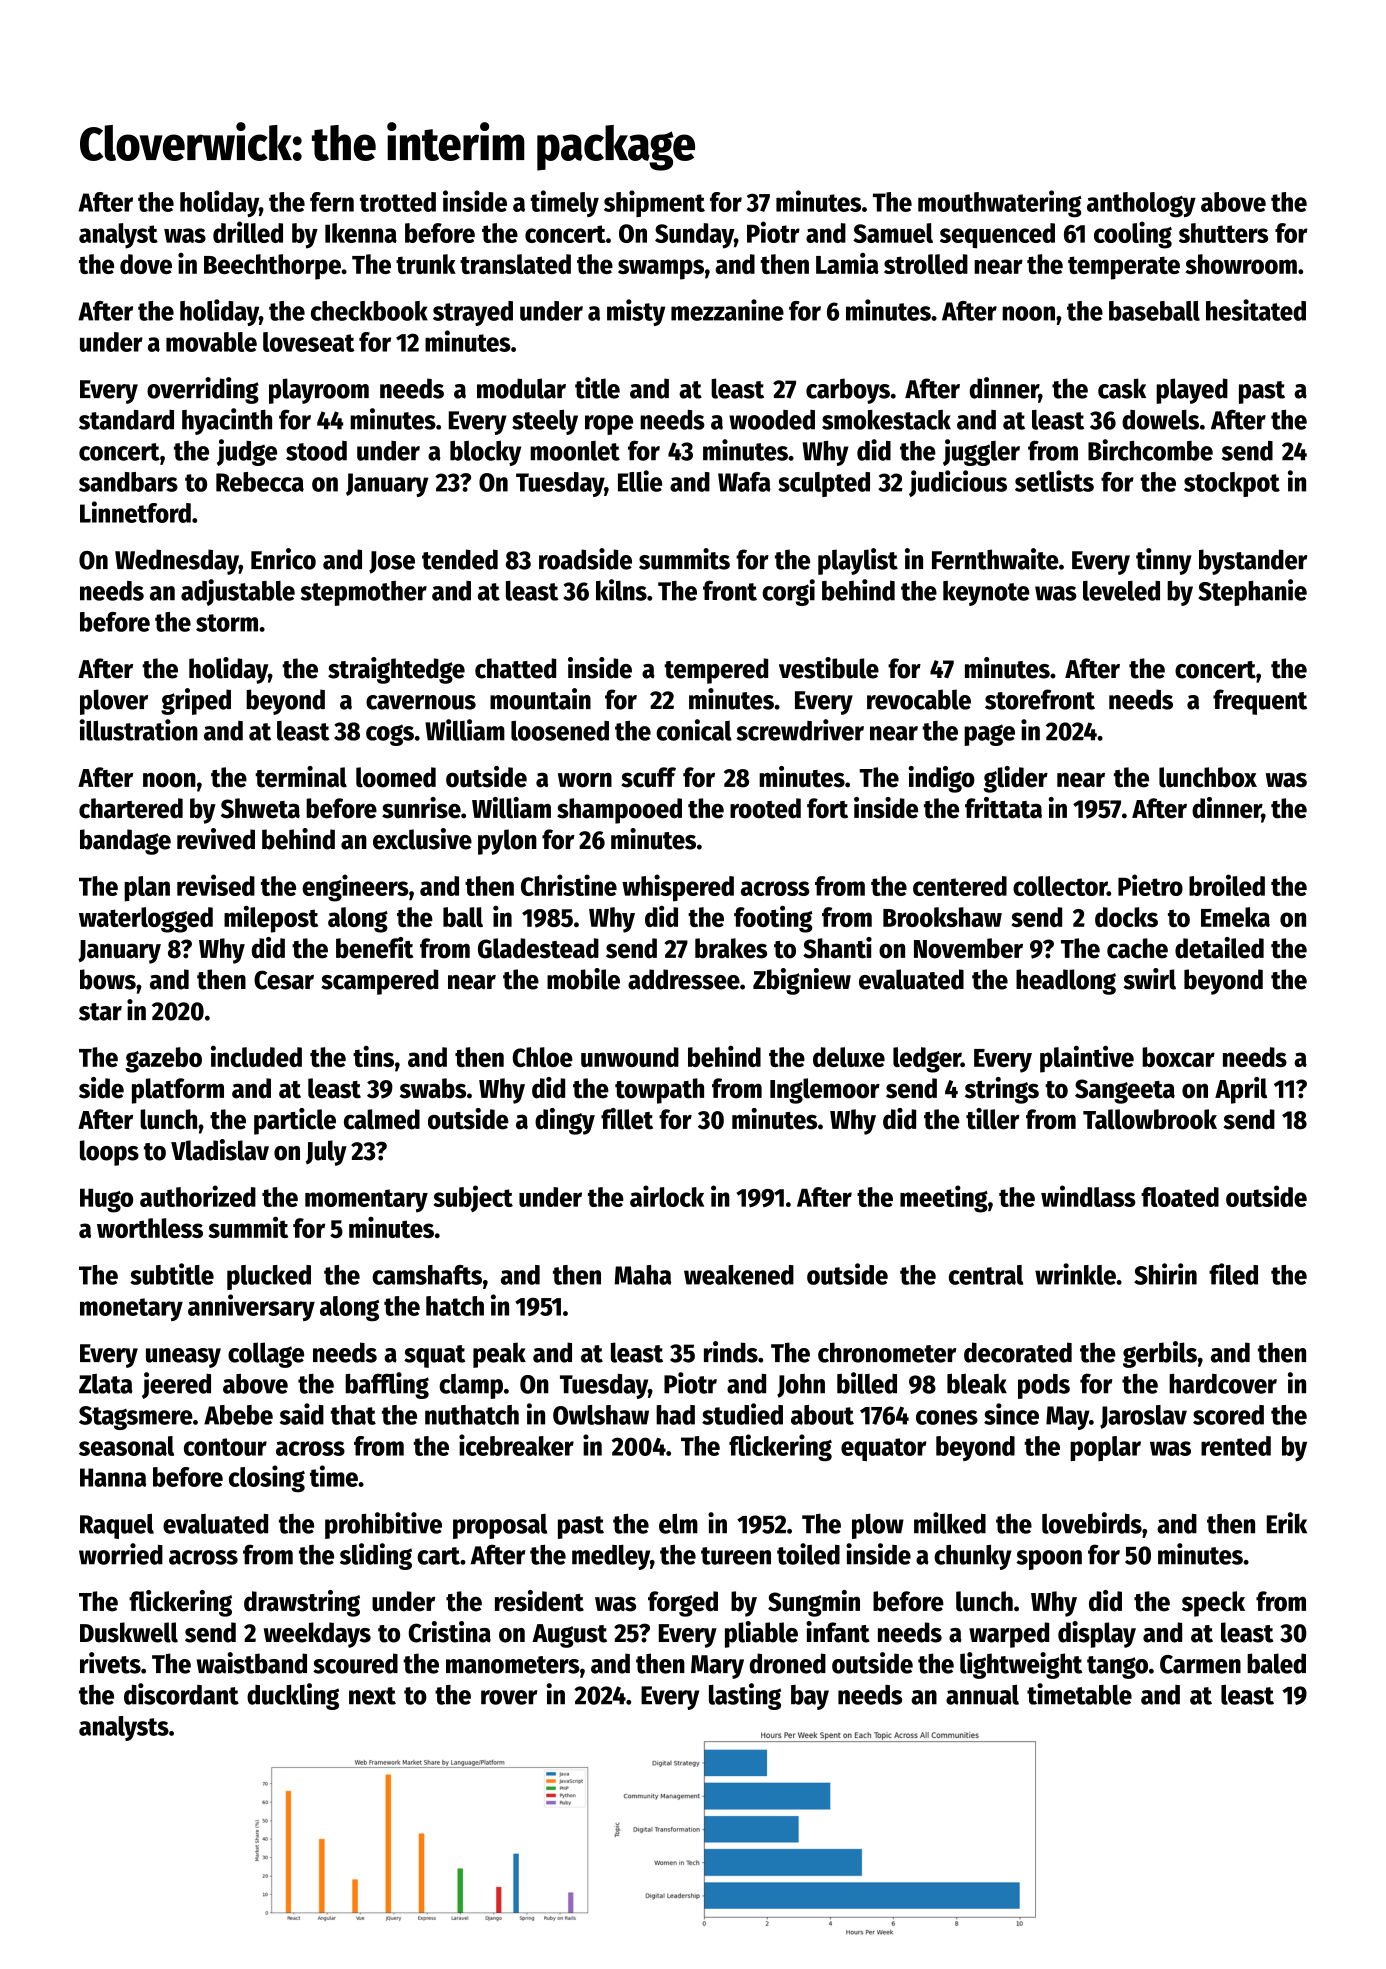 This screenshot has height=1969, width=1386. What do you see at coordinates (248, 232) in the screenshot?
I see `drilled` at bounding box center [248, 232].
